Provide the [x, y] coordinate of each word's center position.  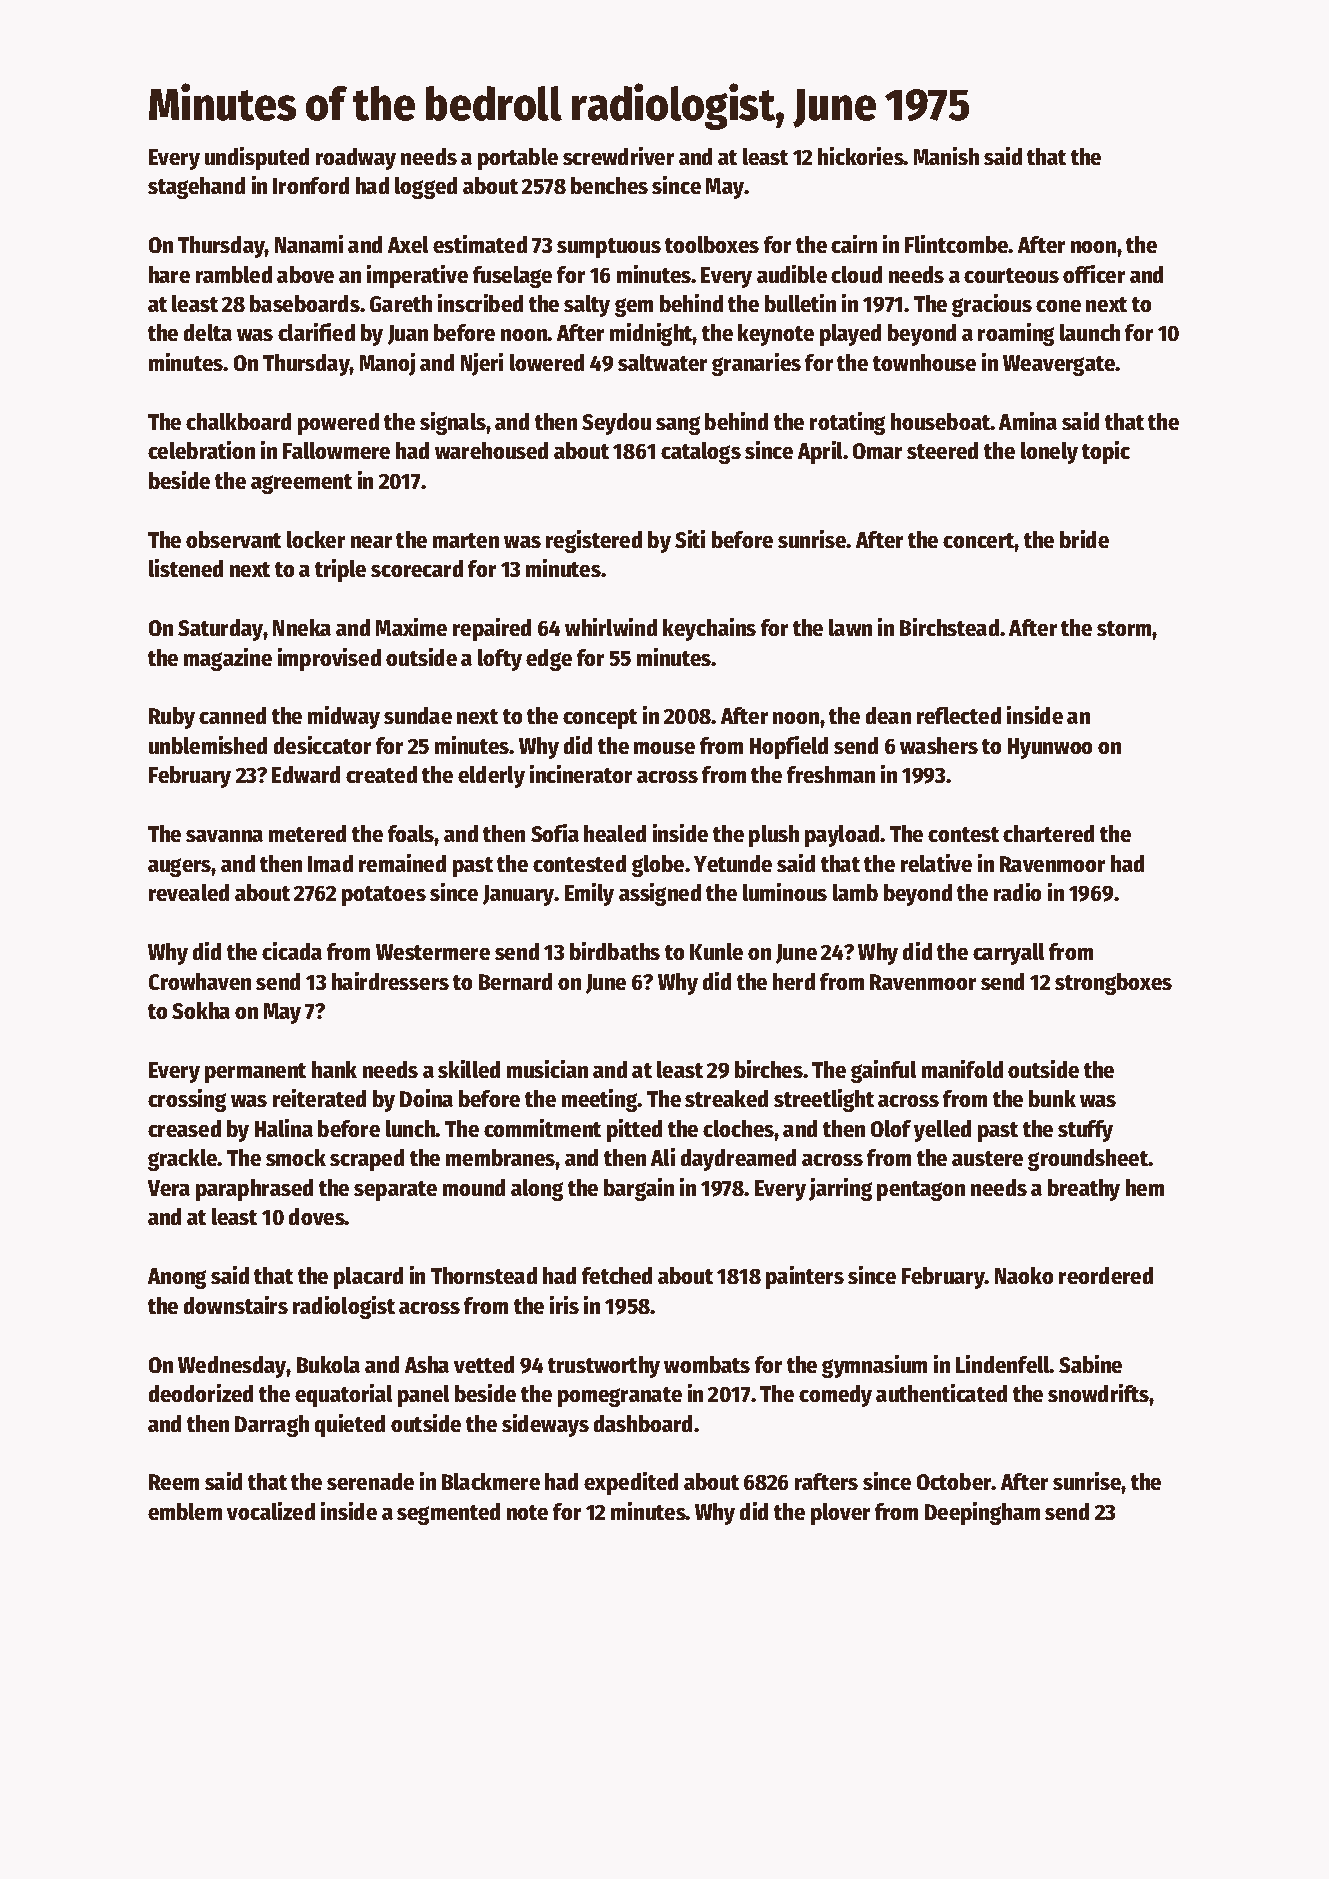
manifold [962, 1069]
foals [411, 833]
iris [564, 1305]
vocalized [271, 1511]
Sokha [201, 1010]
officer [1094, 274]
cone [1058, 306]
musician [547, 1069]
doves [317, 1216]
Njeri [482, 364]
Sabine [1090, 1364]
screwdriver [618, 156]
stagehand [196, 188]
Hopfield [789, 747]
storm [1124, 628]
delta [208, 332]
